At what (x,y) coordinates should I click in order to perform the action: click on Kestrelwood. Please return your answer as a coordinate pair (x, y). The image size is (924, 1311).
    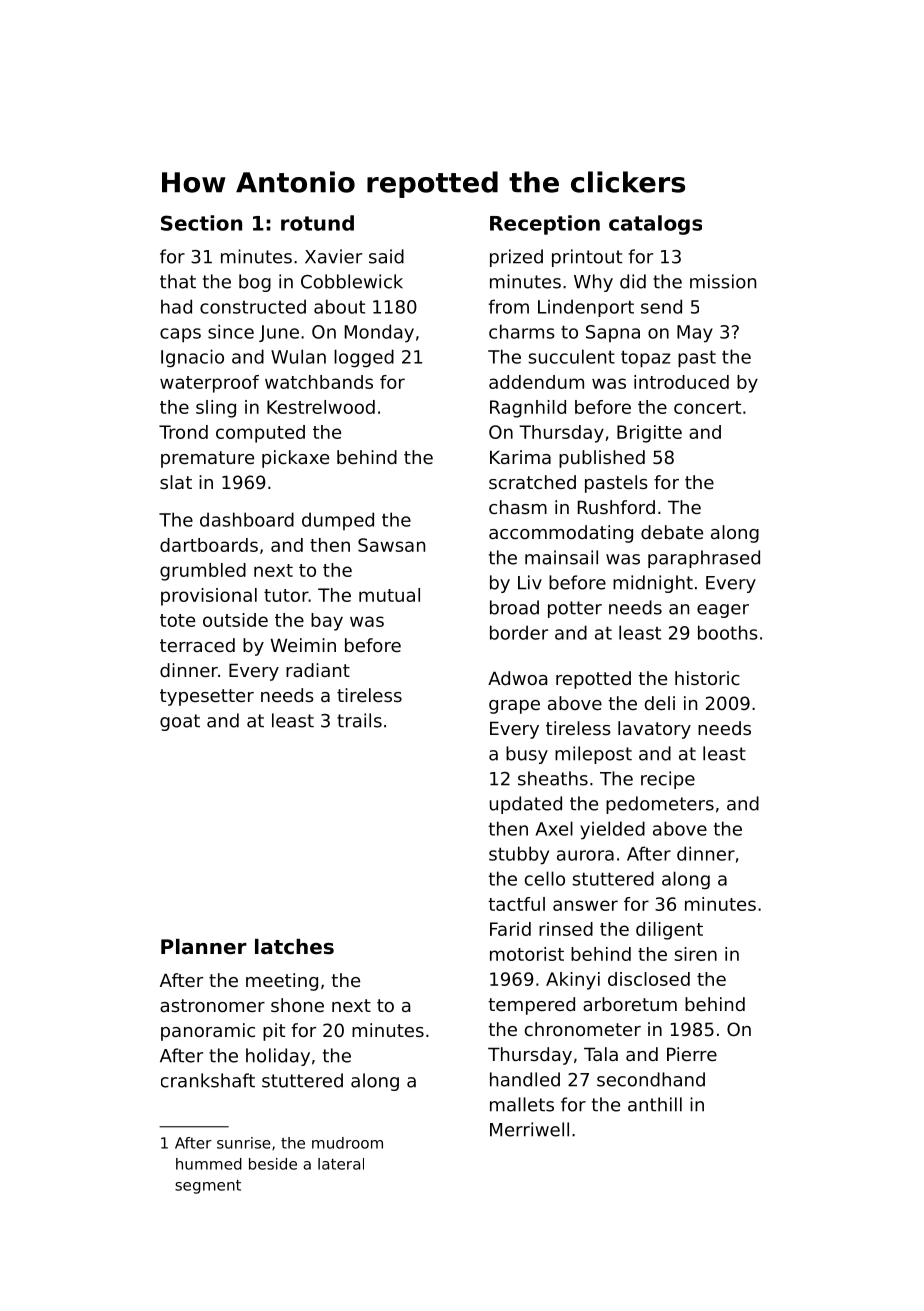
    Looking at the image, I should click on (321, 407).
